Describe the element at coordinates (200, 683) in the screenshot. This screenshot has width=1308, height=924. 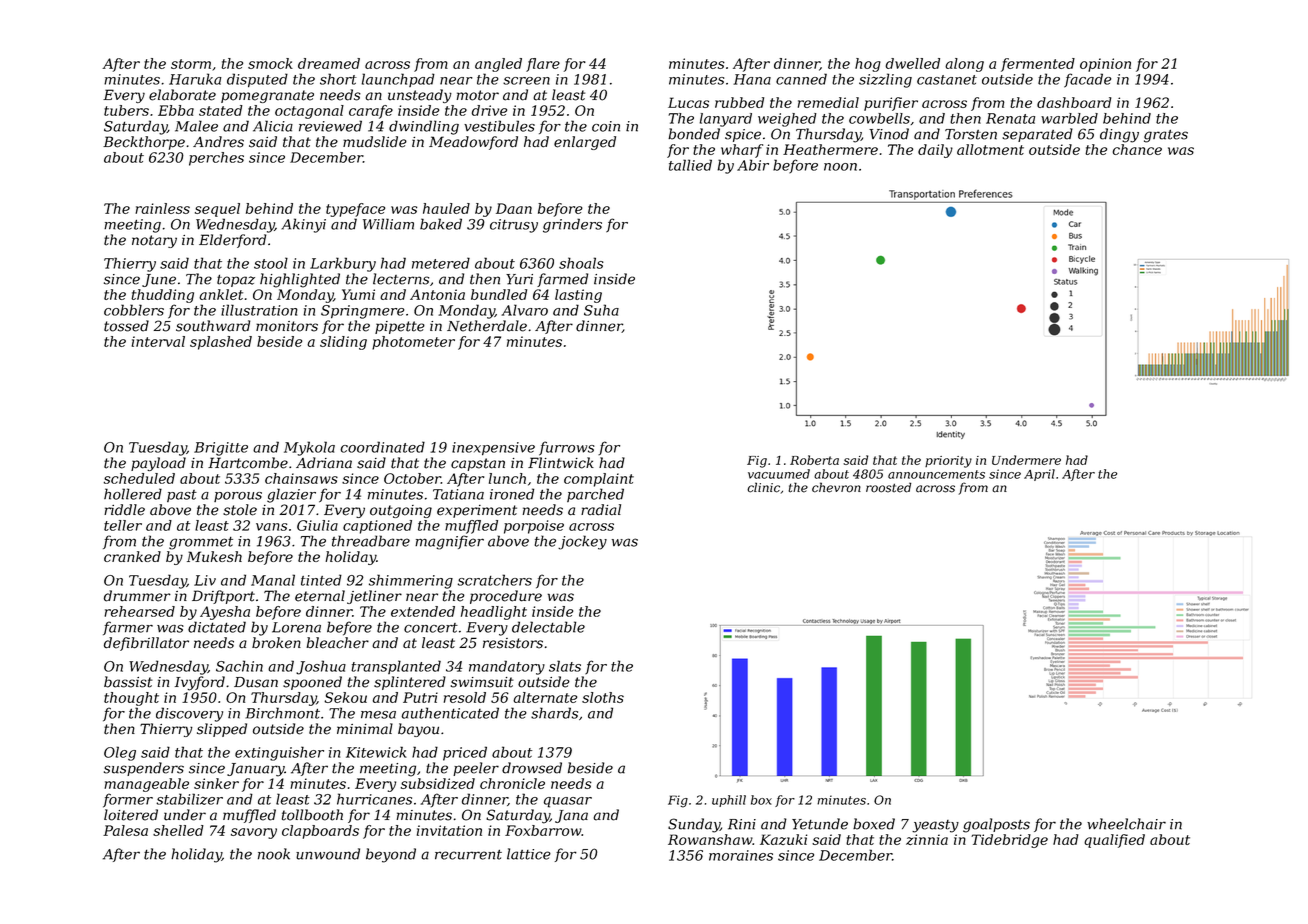
I see `Ivyford` at that location.
